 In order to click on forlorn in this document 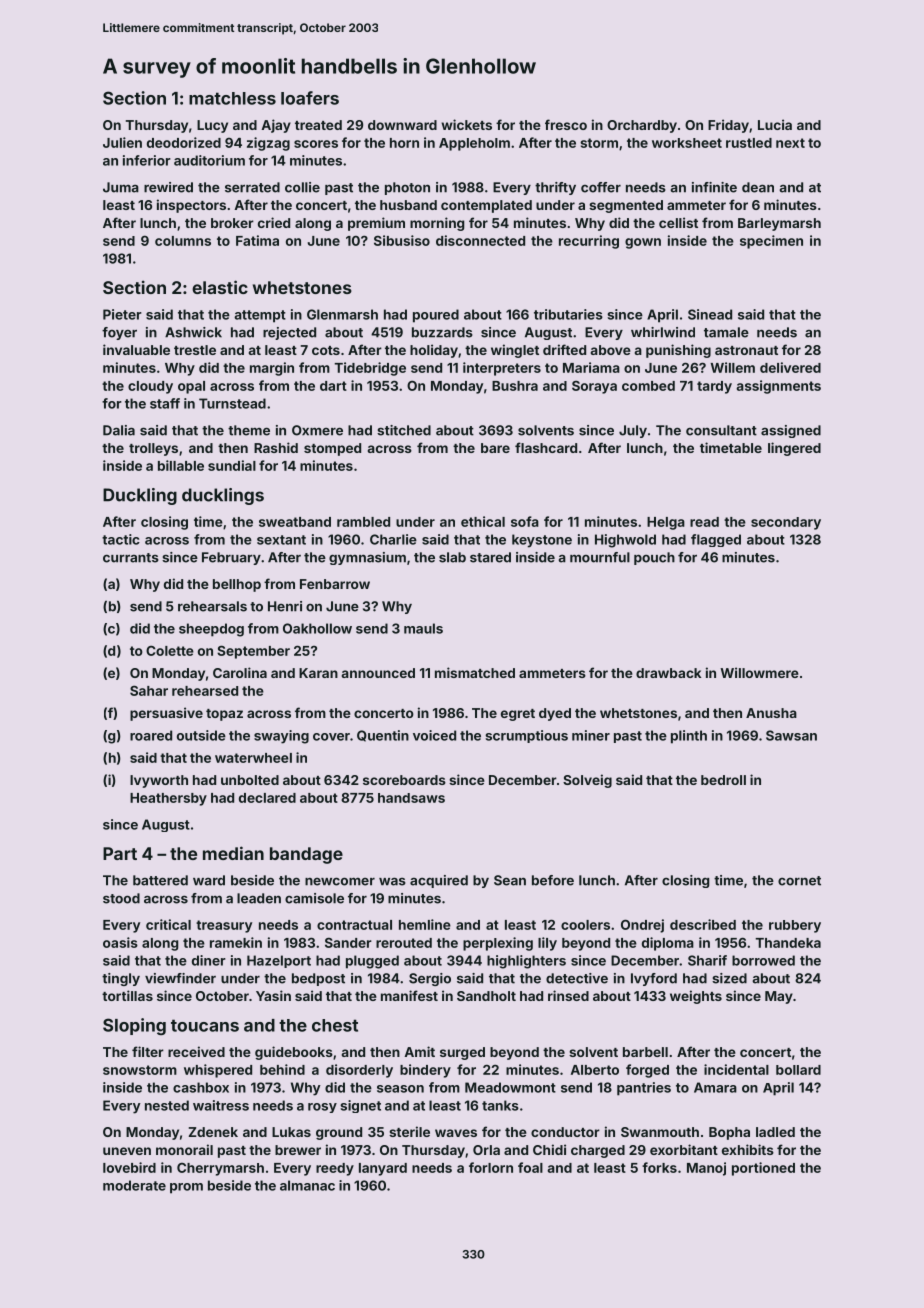, I will do `click(491, 1167)`.
